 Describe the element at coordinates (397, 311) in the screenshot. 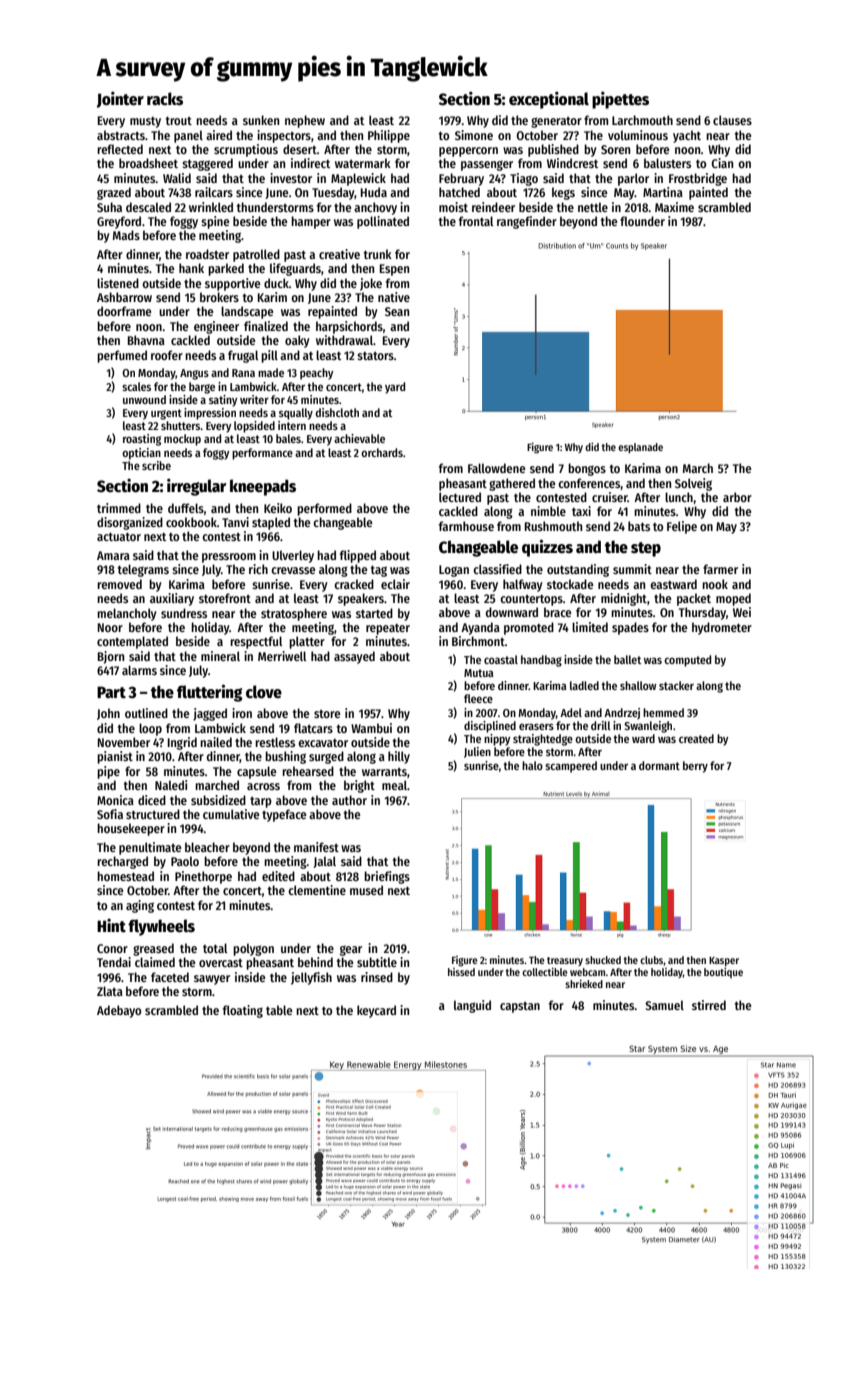

I see `Sean` at that location.
